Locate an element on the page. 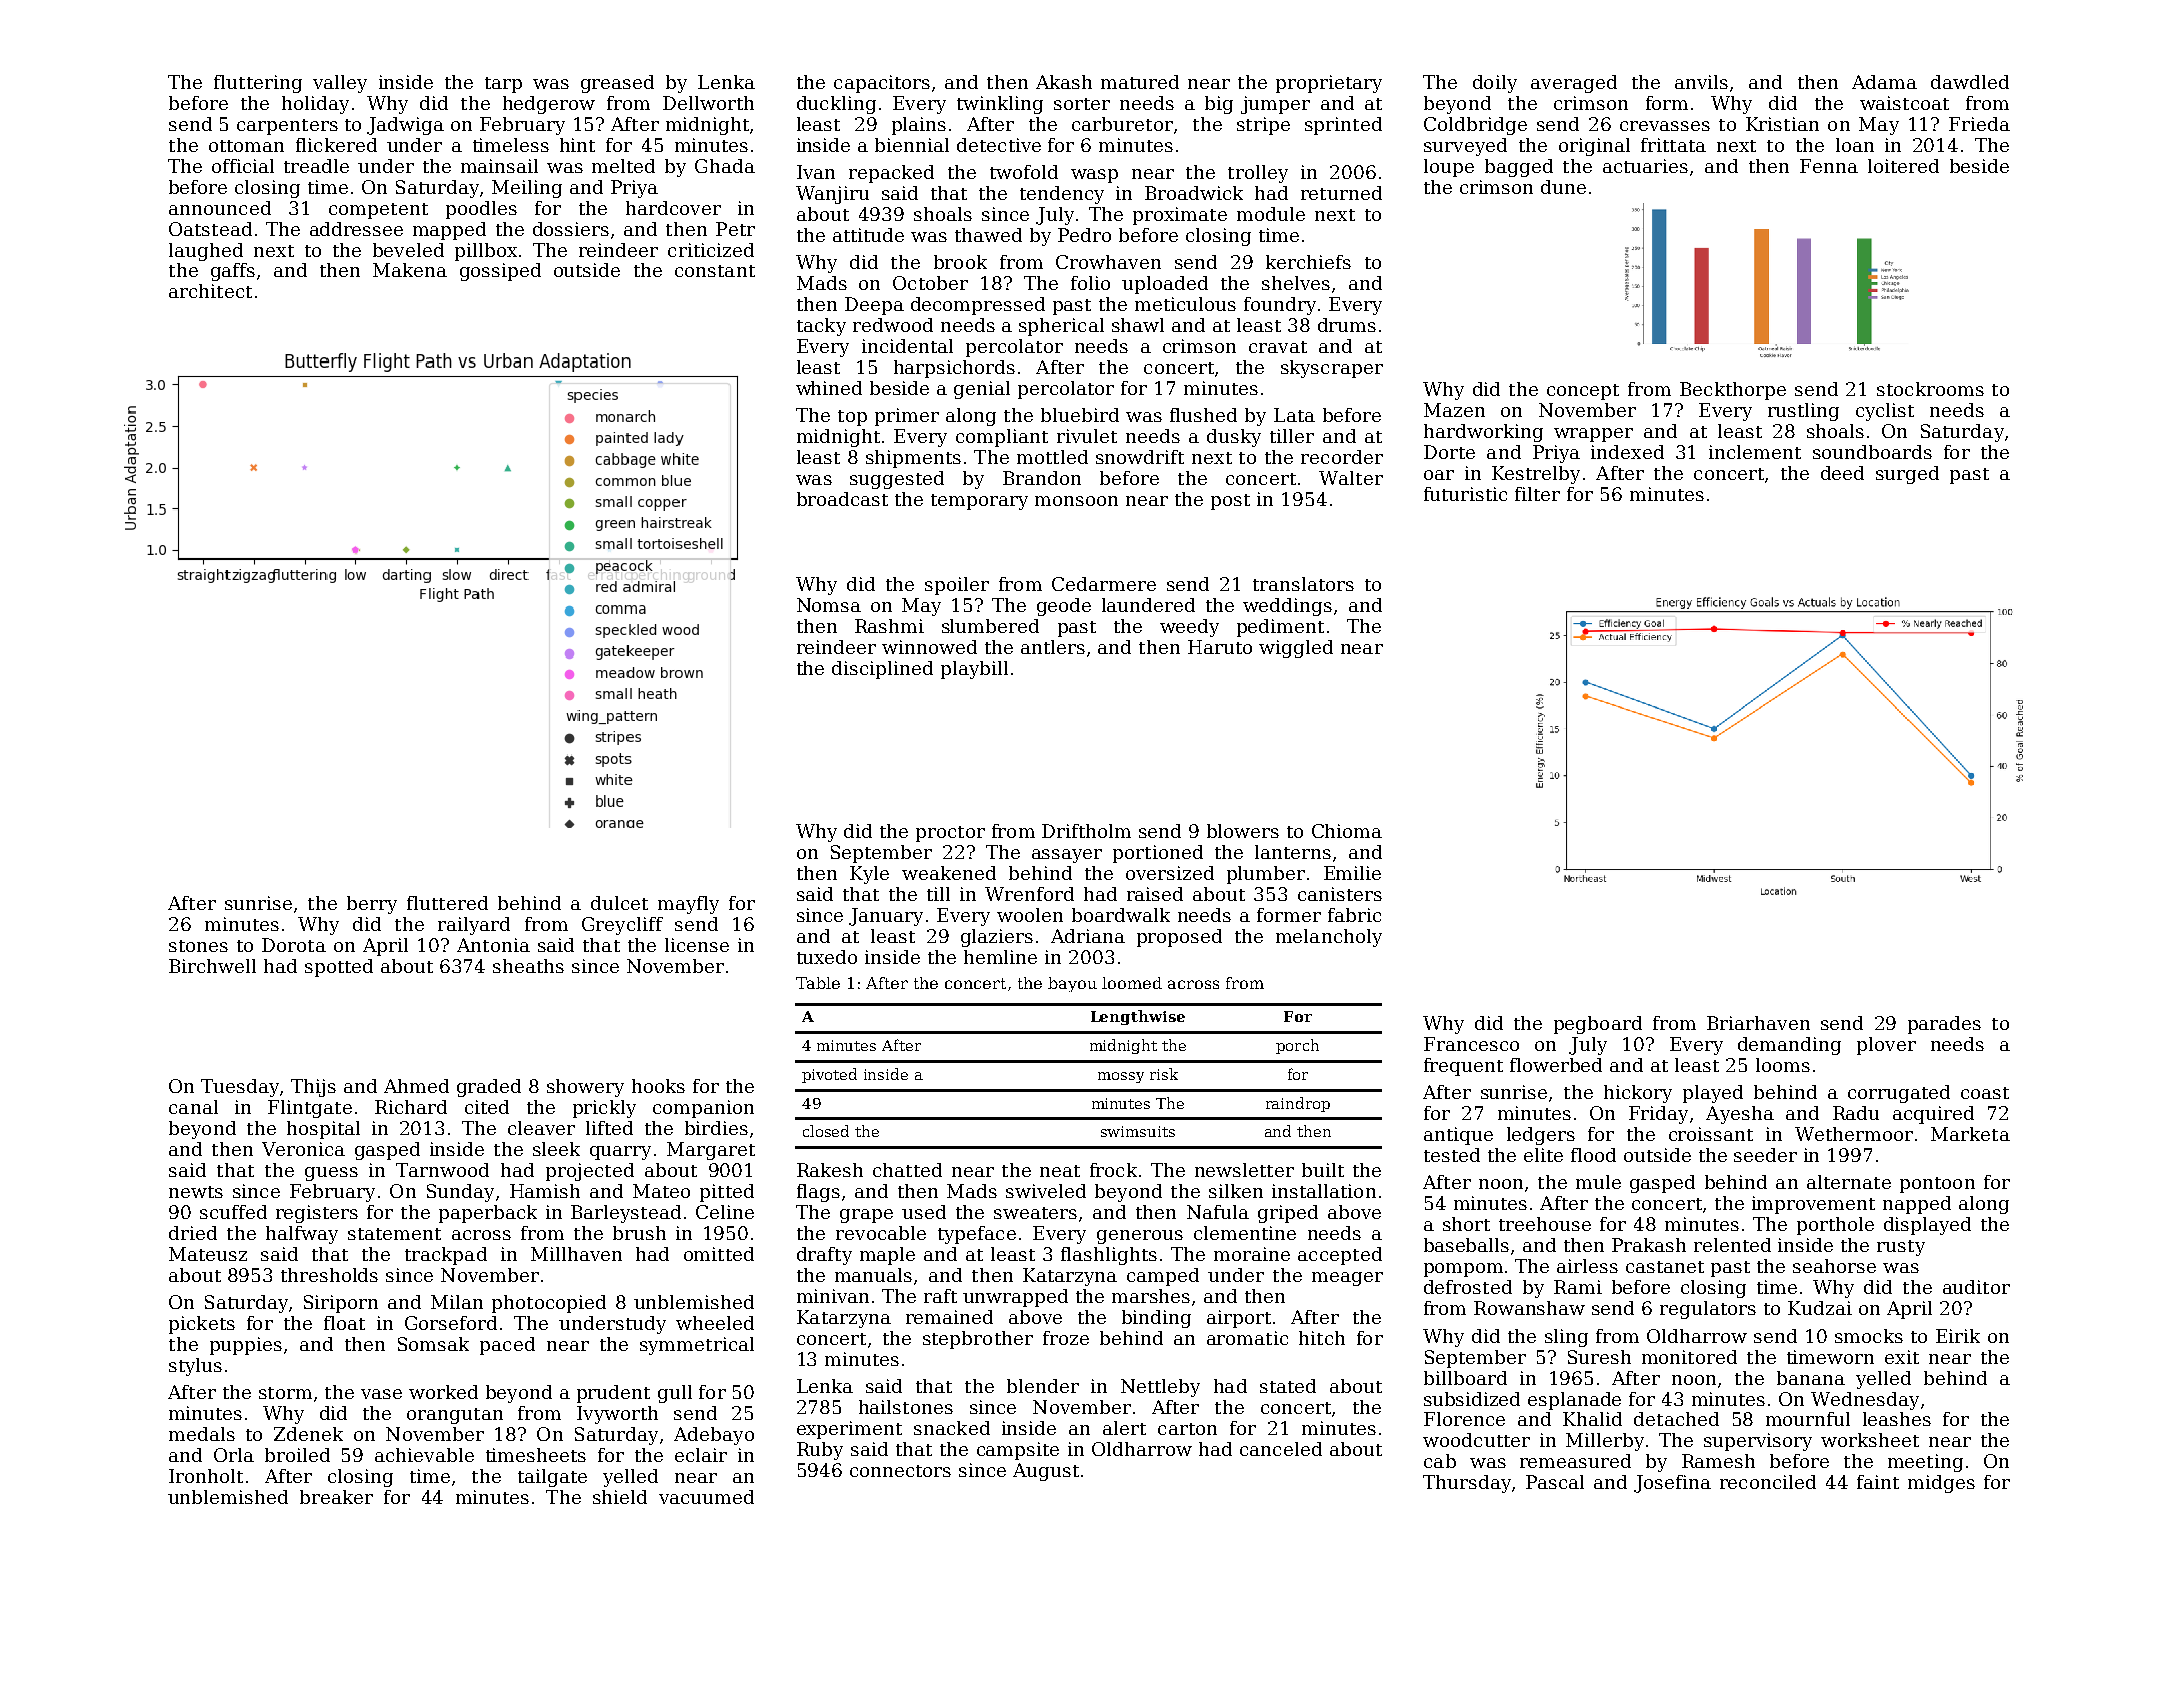  Nomsa is located at coordinates (829, 605).
